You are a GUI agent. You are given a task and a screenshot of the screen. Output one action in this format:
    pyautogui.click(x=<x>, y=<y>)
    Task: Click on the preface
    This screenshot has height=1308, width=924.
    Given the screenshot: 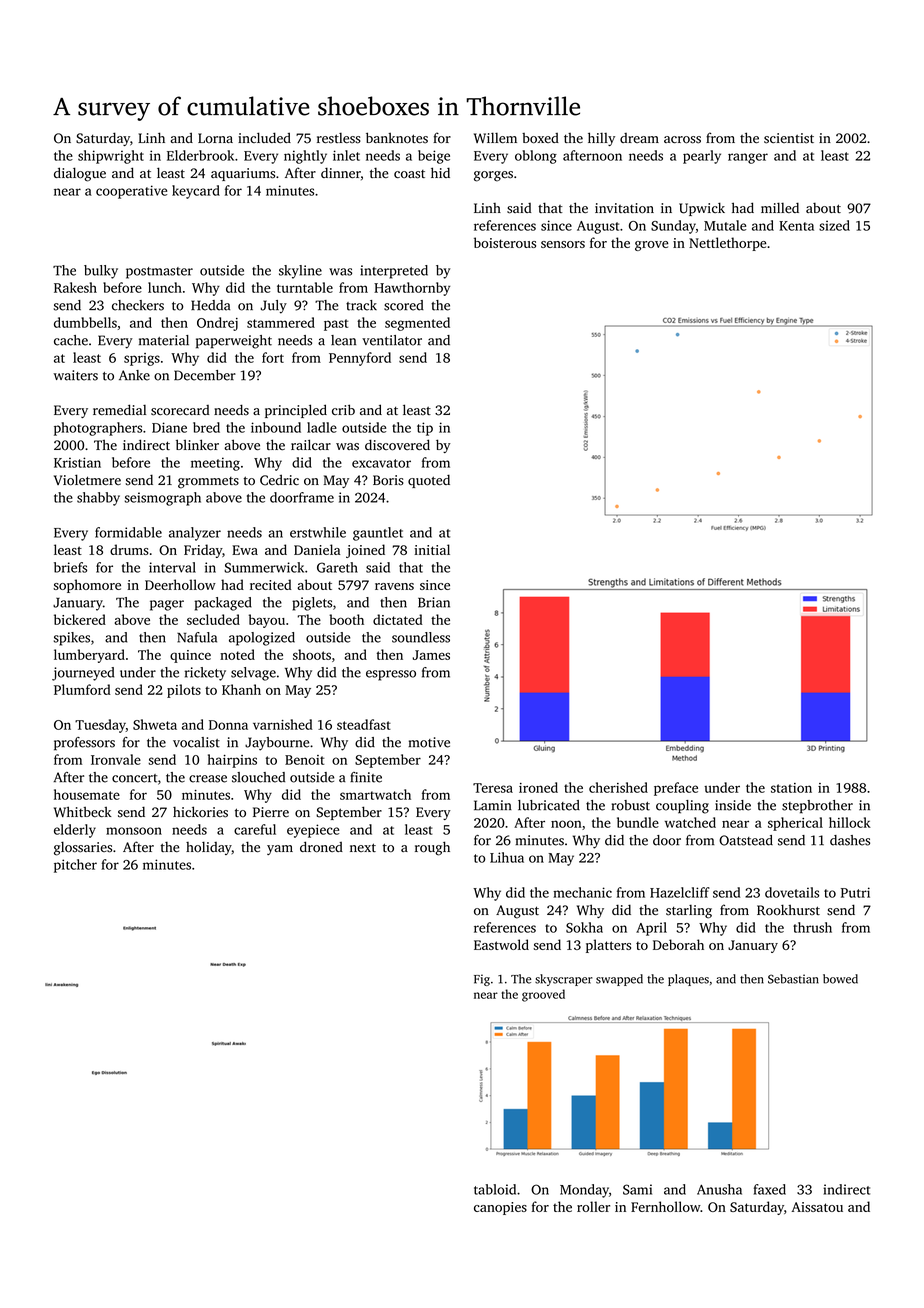 What is the action you would take?
    pyautogui.click(x=676, y=789)
